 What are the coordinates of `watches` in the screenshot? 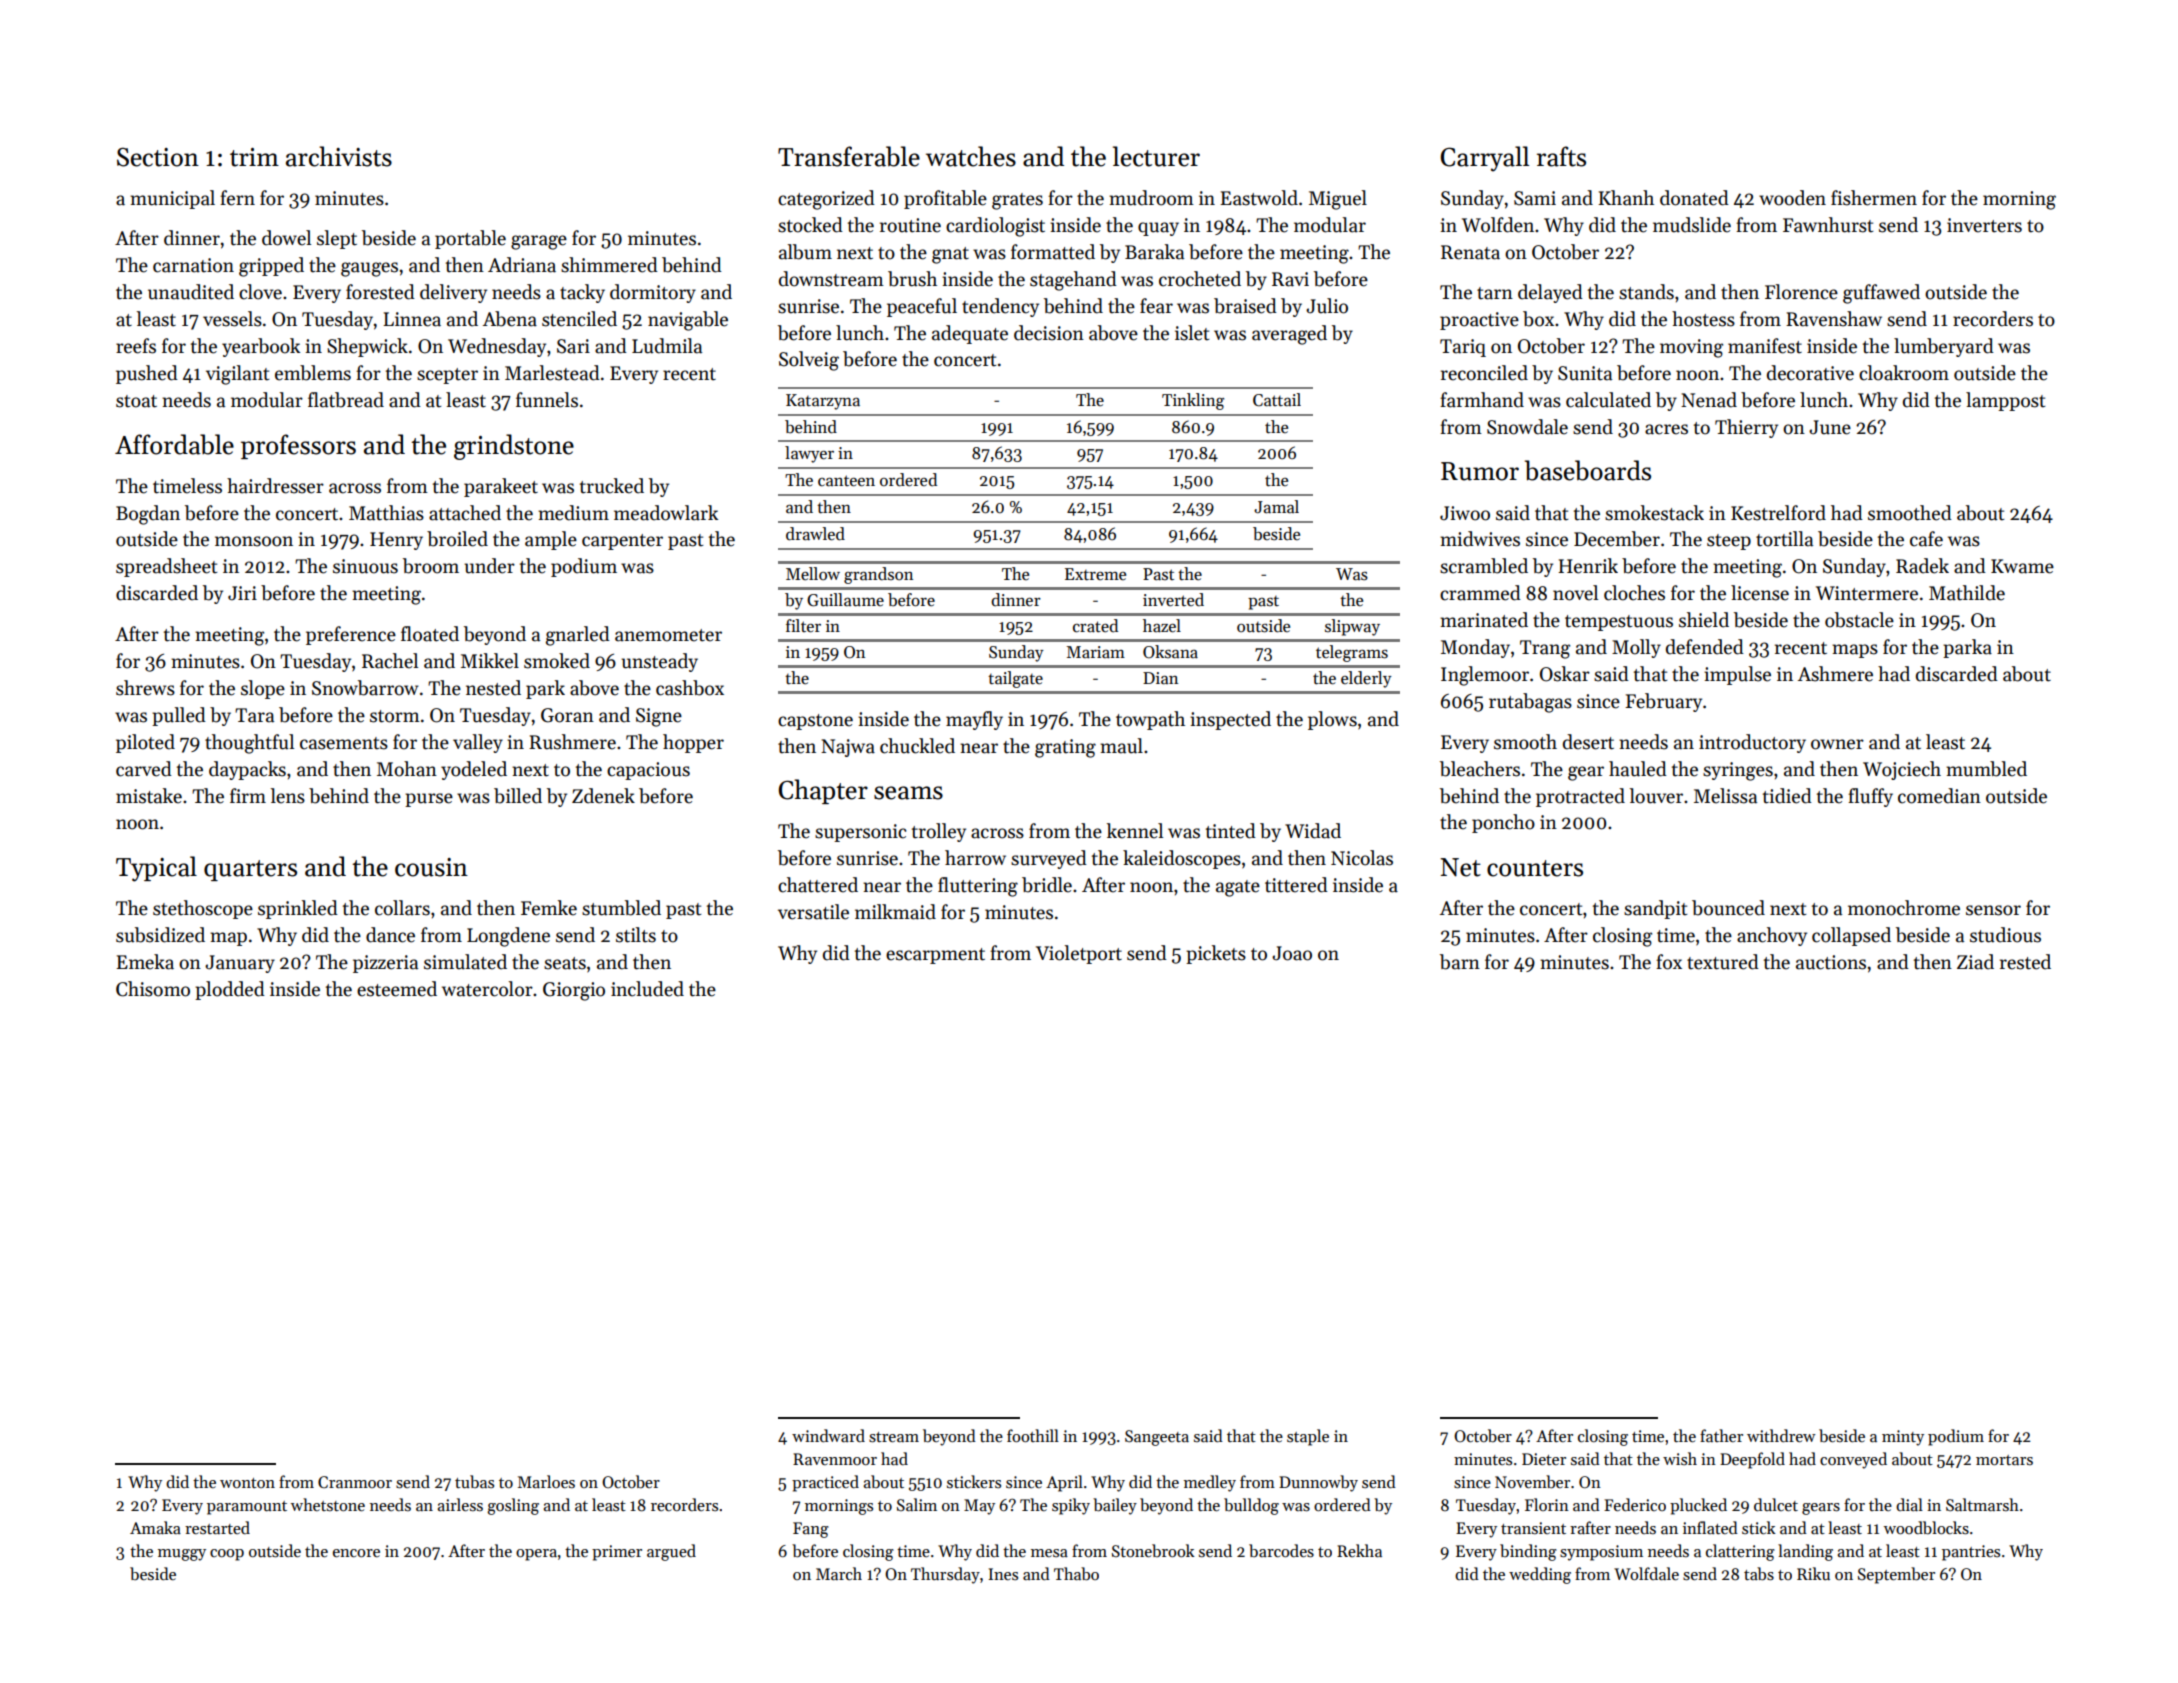 It's located at (971, 156).
